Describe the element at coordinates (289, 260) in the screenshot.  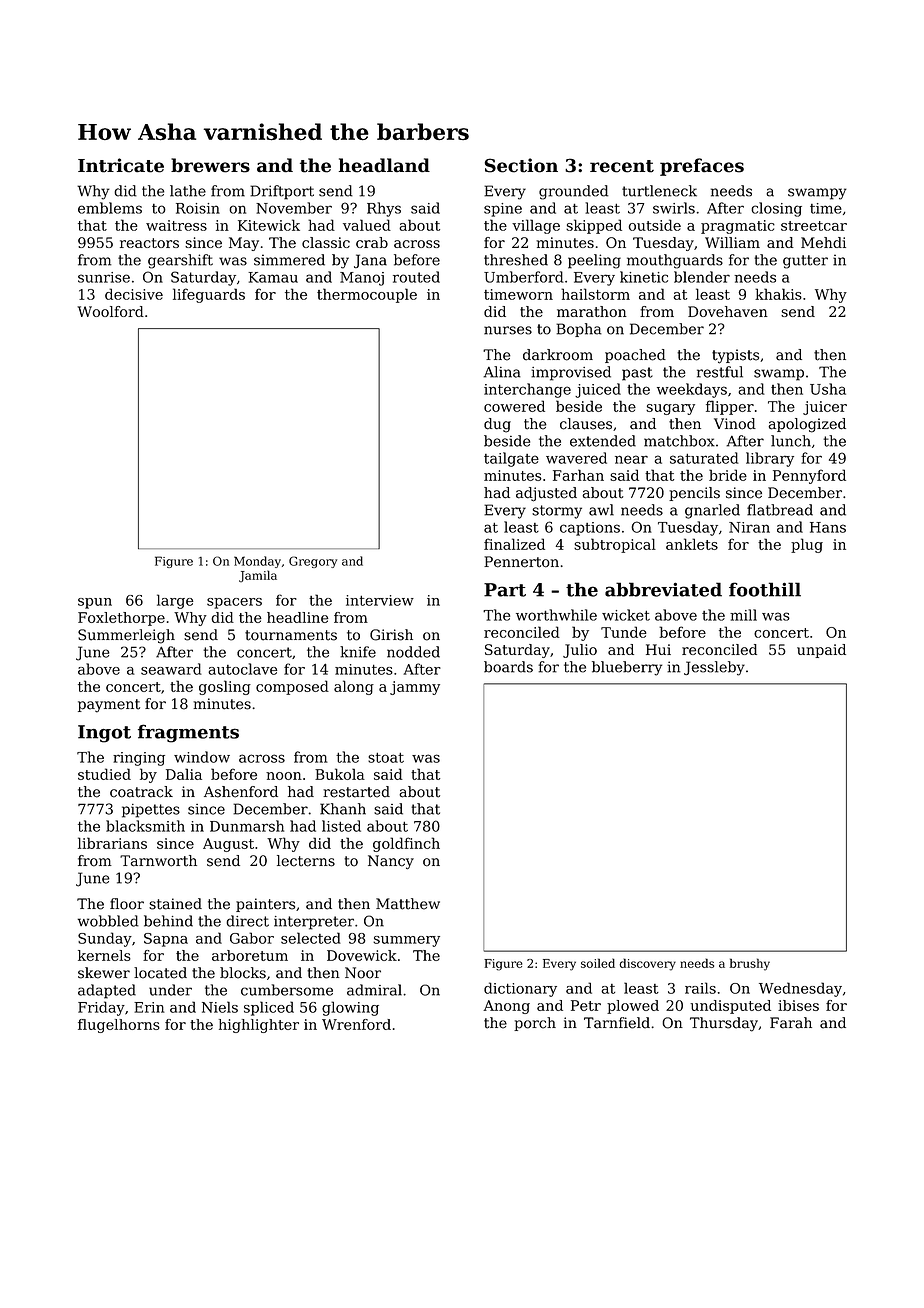
I see `simmered` at that location.
